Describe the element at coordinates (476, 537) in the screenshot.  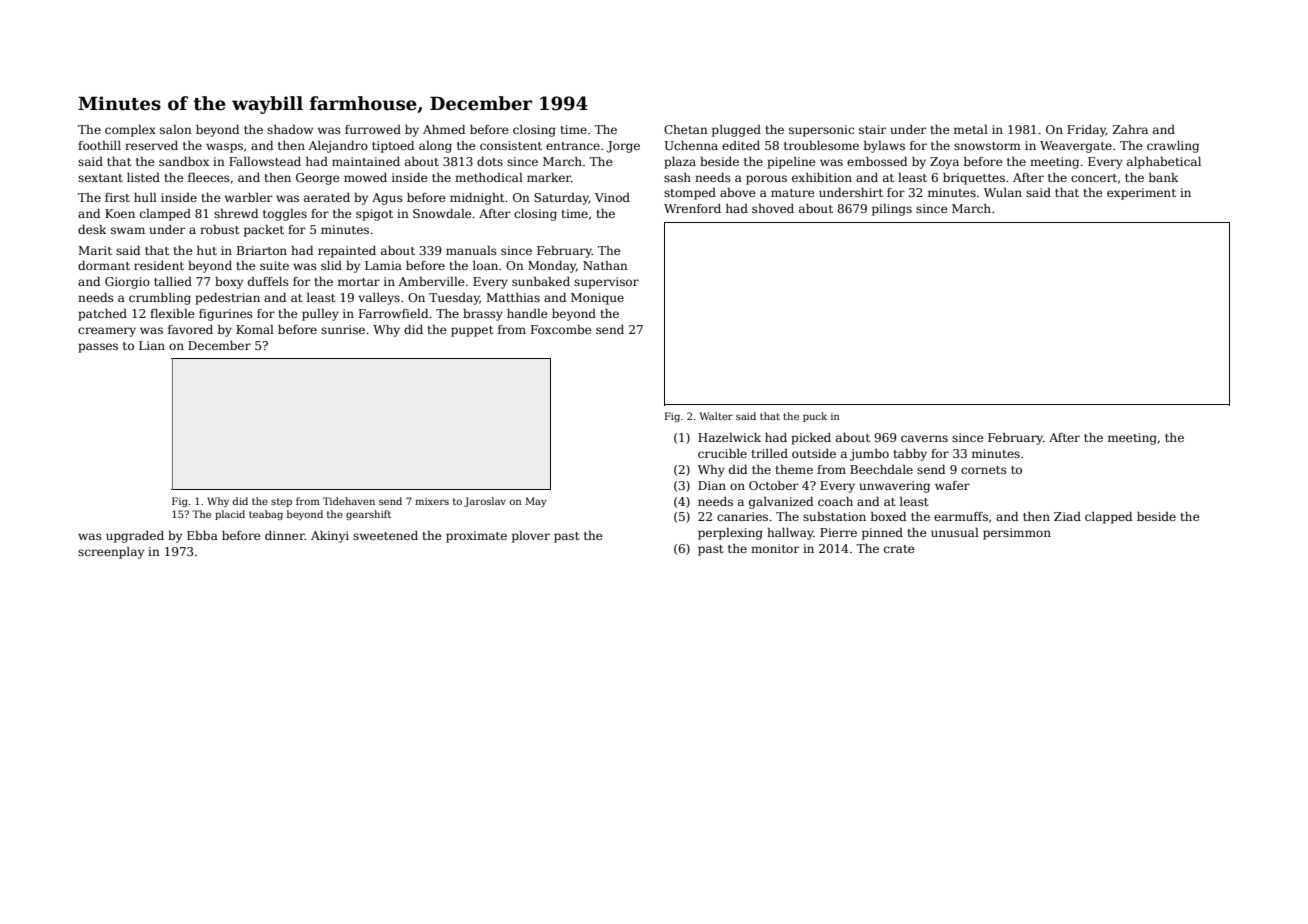
I see `proximate` at that location.
